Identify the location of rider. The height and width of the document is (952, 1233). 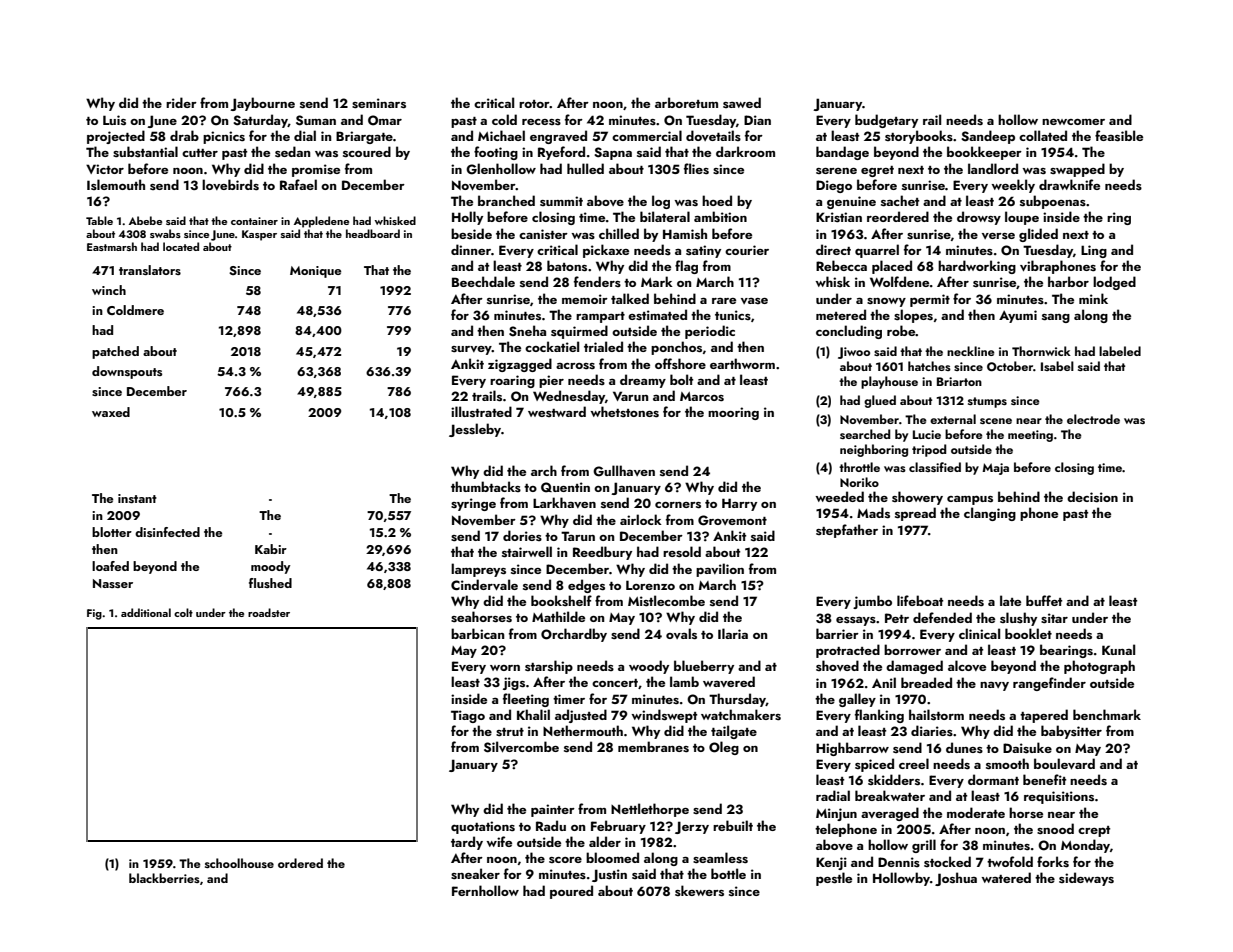
(181, 102).
